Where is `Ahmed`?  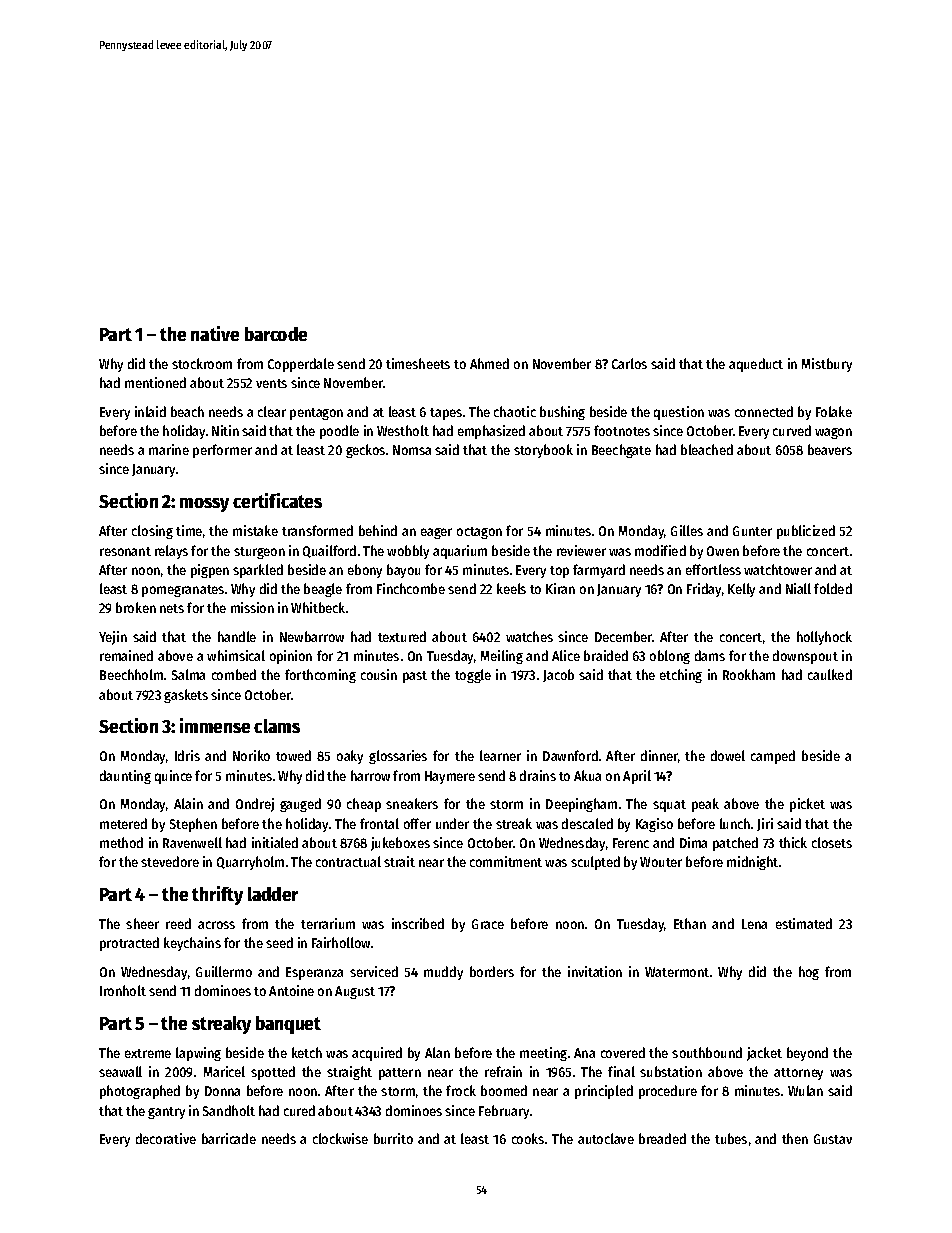 Ahmed is located at coordinates (489, 363).
